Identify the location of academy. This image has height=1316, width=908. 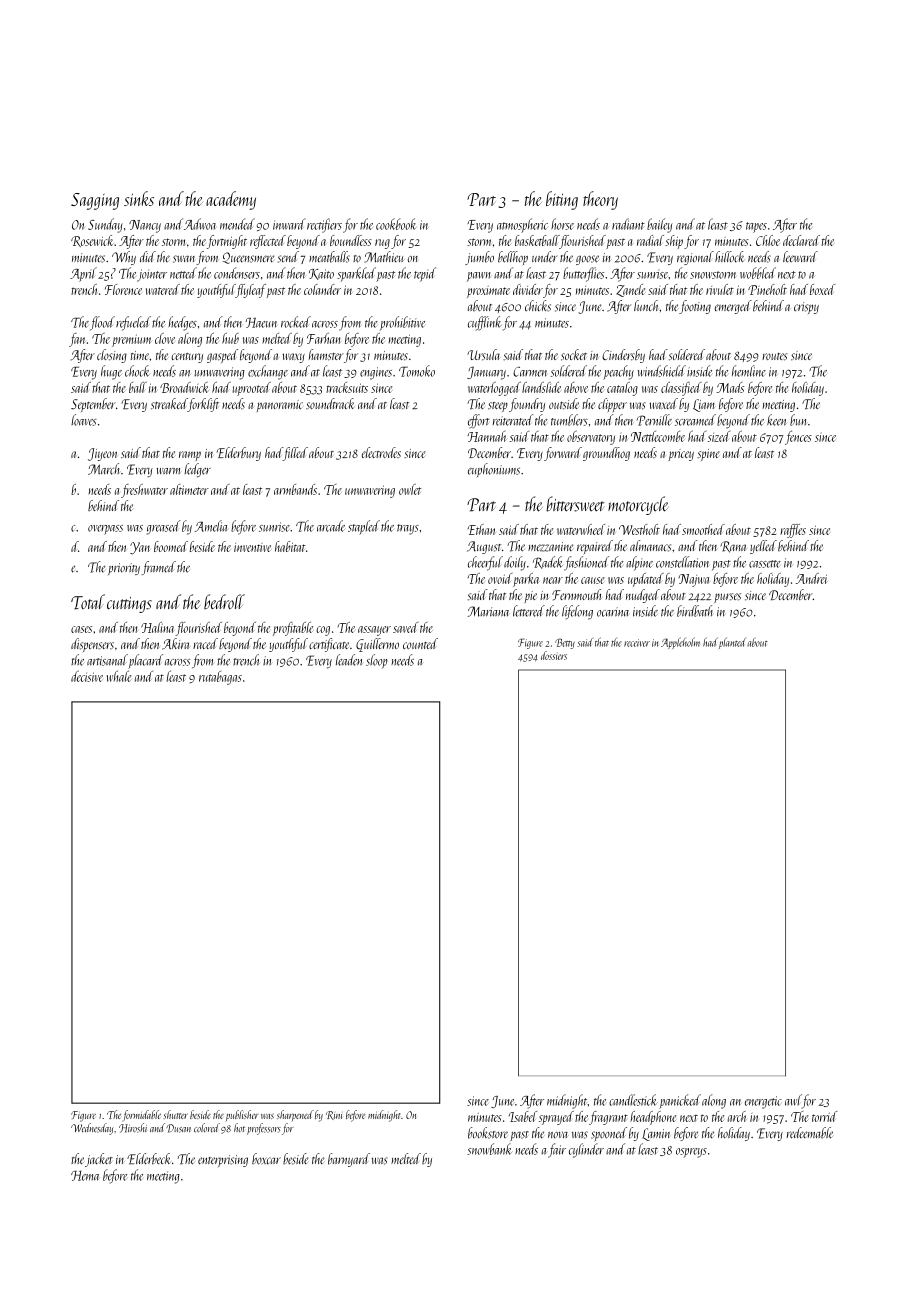
(231, 200).
